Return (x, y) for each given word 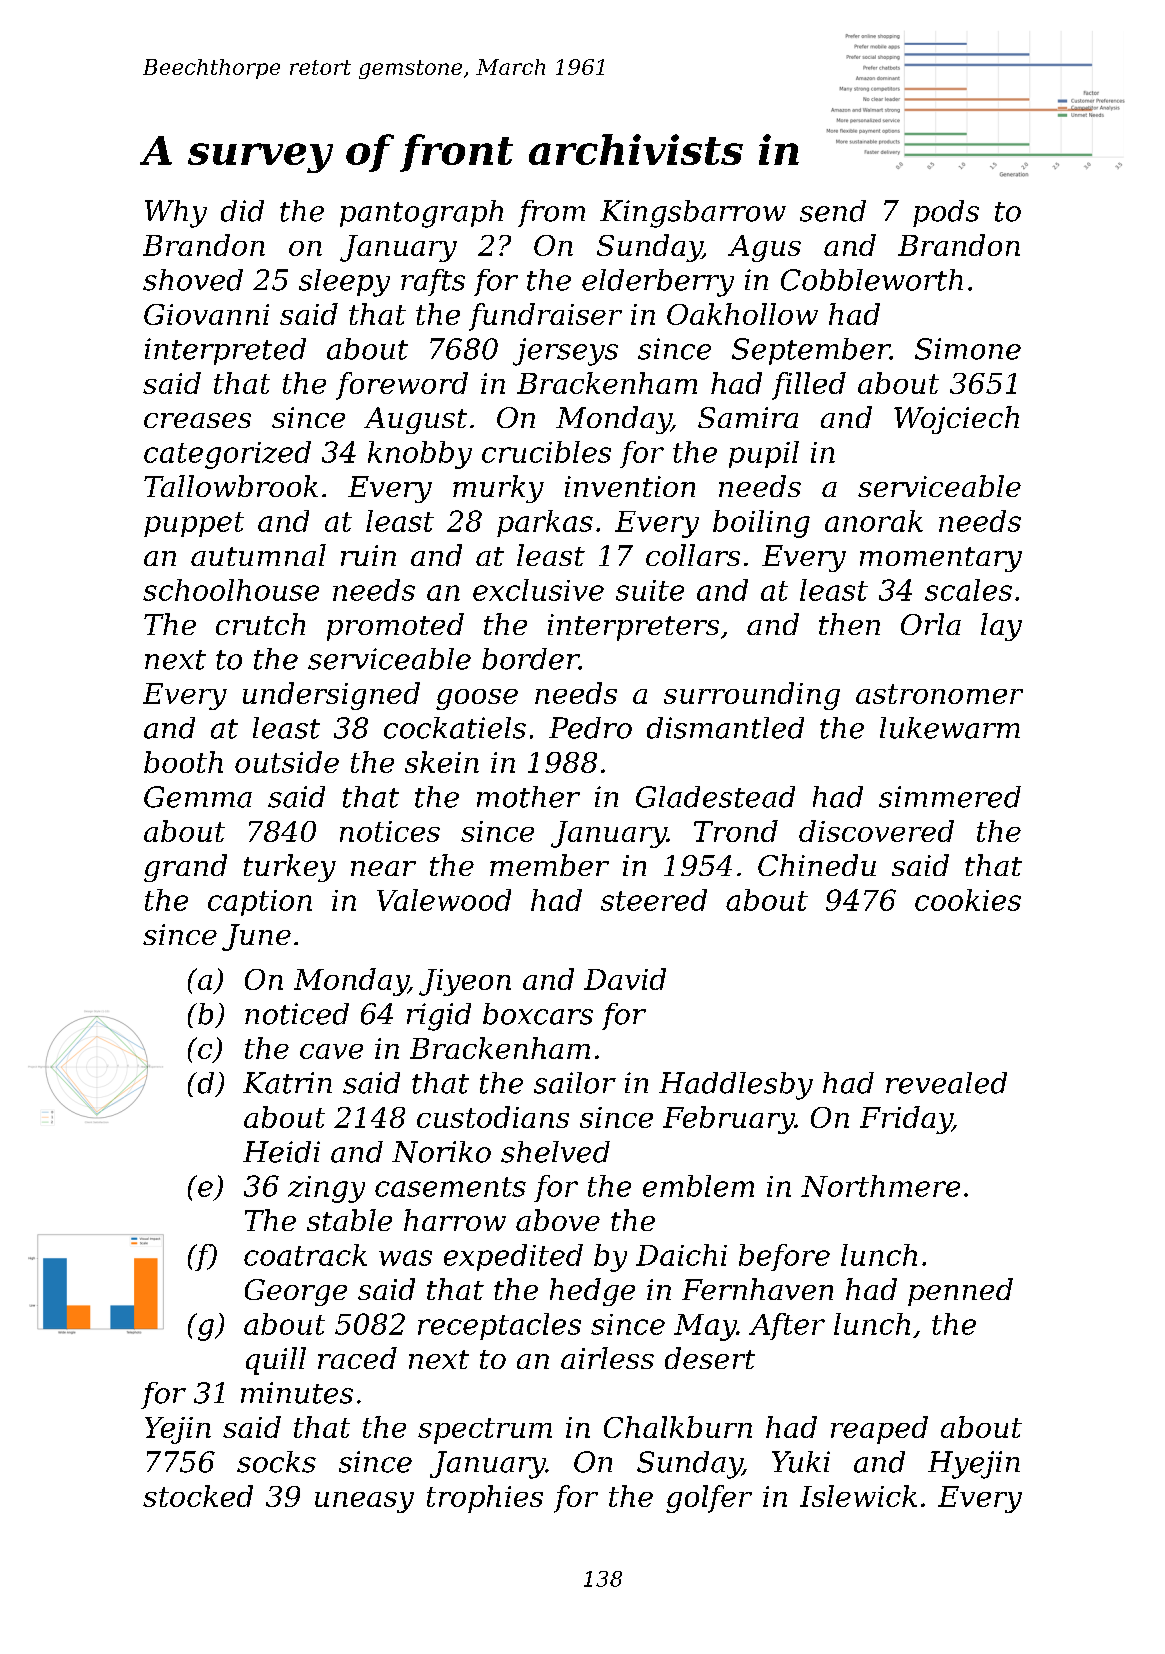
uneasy (364, 1502)
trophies (485, 1499)
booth (183, 762)
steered (654, 900)
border (530, 659)
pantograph (421, 214)
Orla (931, 624)
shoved (193, 280)
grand (185, 868)
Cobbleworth (872, 280)
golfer (709, 1499)
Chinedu (817, 865)
